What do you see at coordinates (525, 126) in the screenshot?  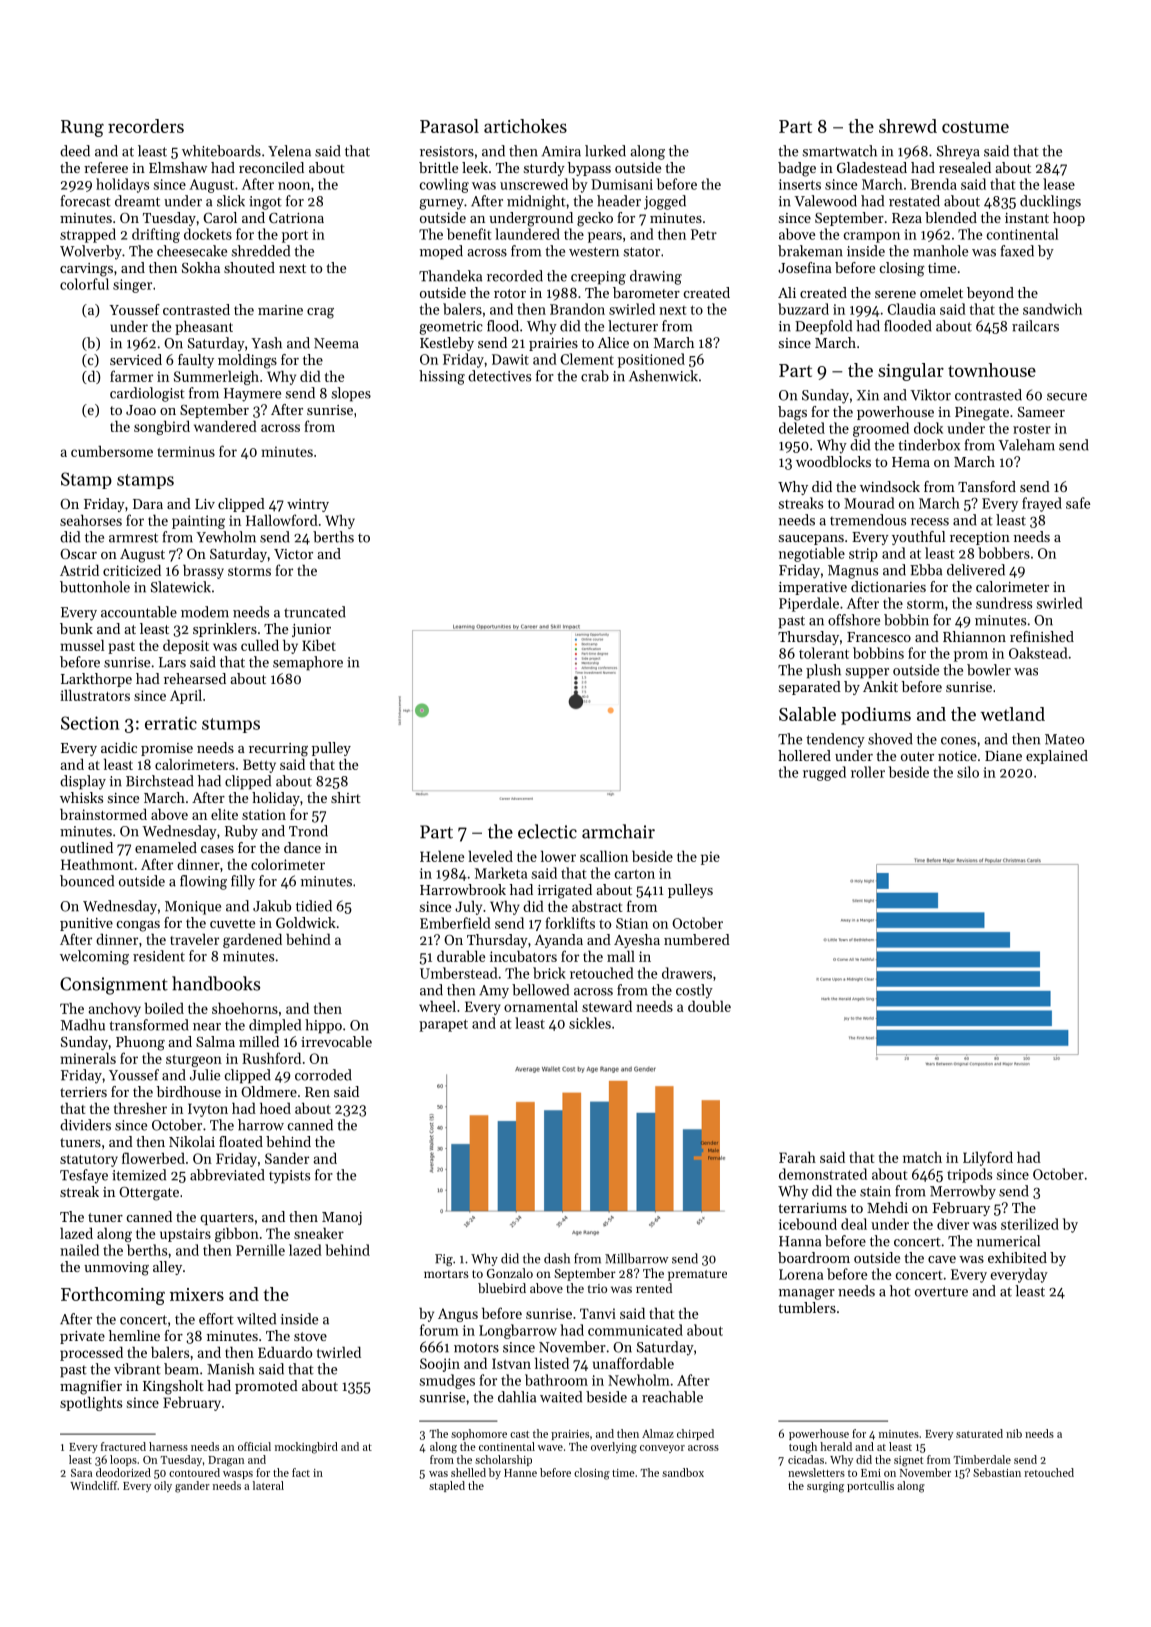 I see `artichokes` at bounding box center [525, 126].
